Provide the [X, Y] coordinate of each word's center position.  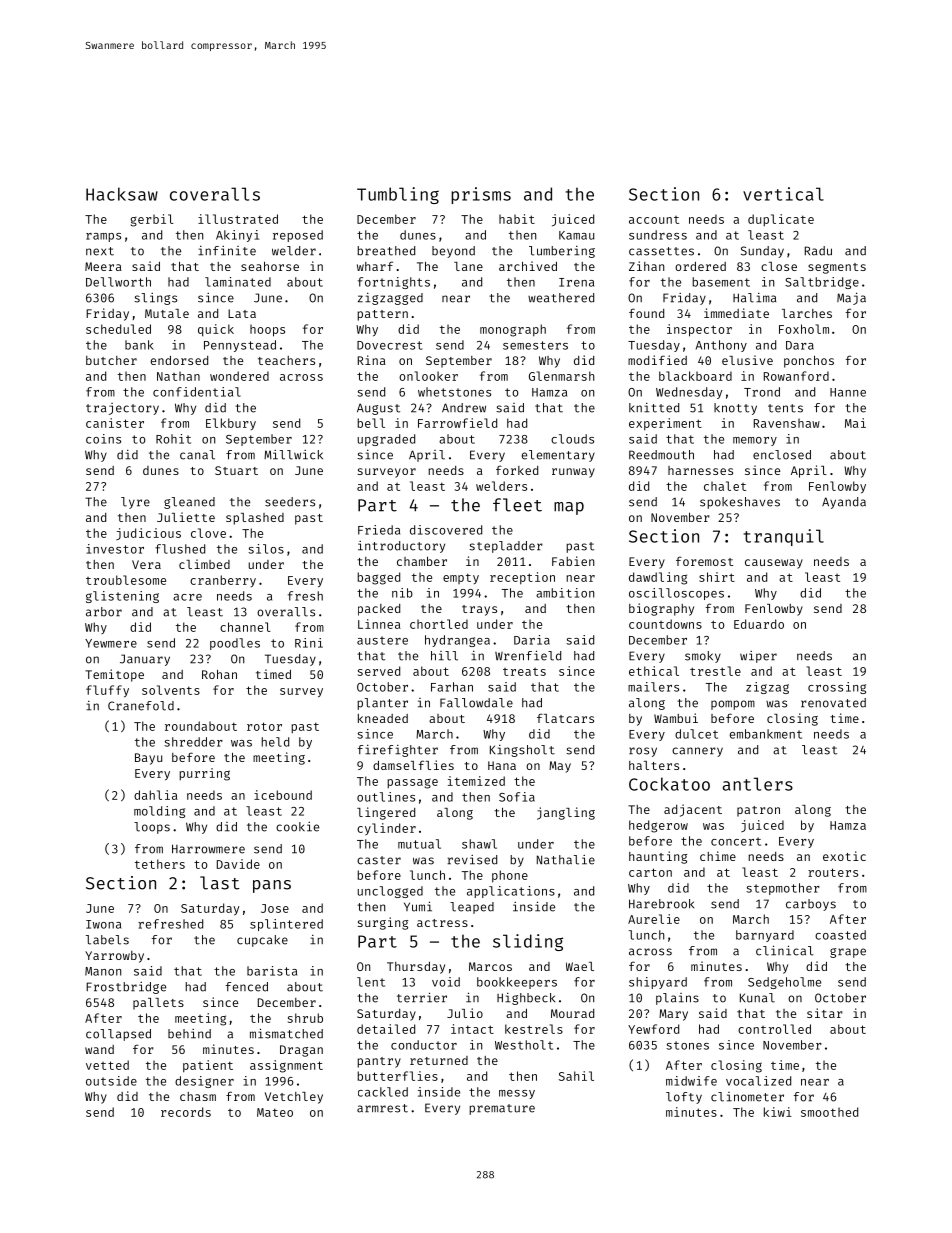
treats [524, 672]
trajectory [122, 409]
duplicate [781, 220]
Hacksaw [122, 194]
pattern [382, 315]
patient [208, 1066]
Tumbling [398, 195]
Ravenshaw [787, 423]
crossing [837, 688]
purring [204, 774]
